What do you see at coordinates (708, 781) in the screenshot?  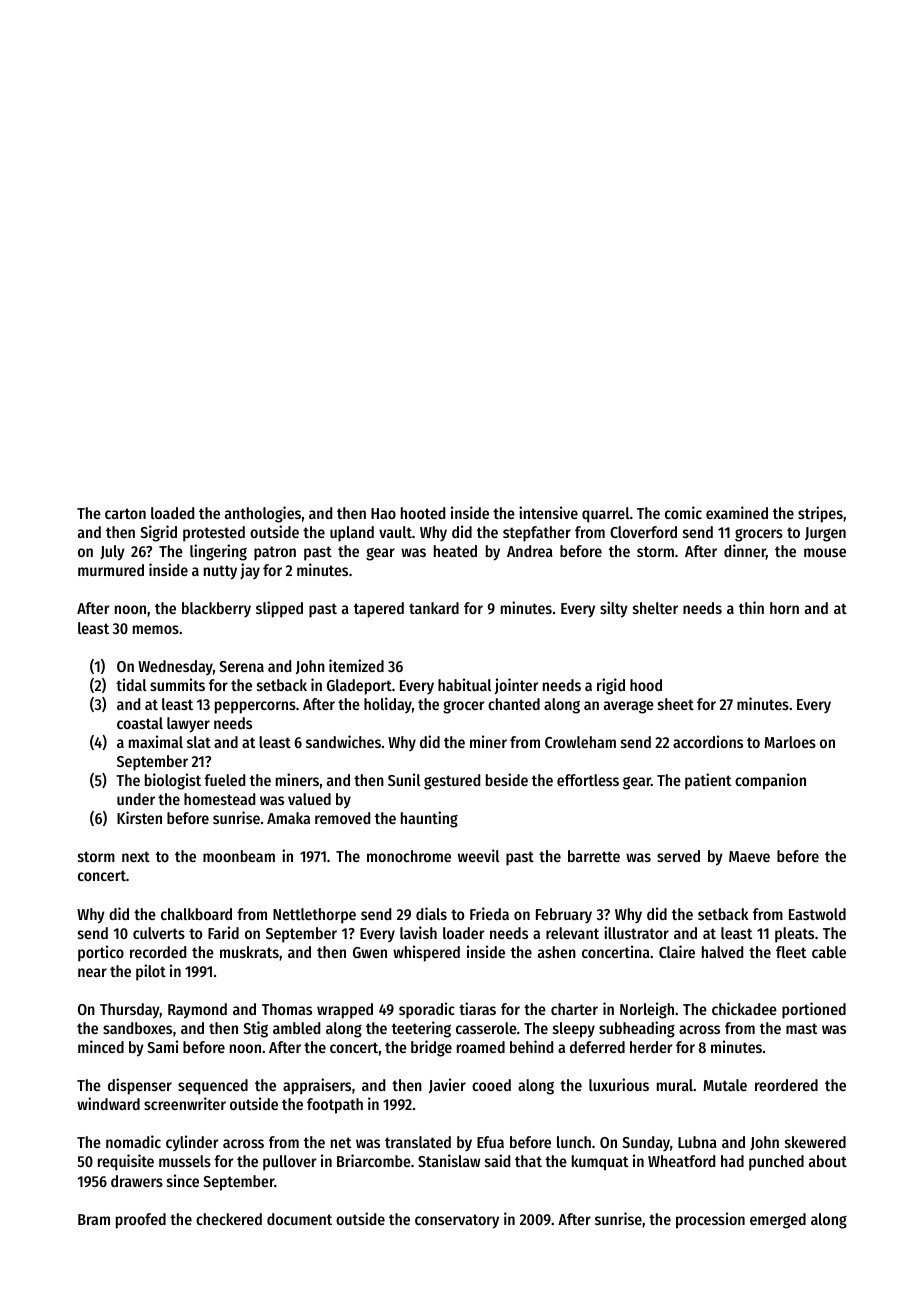 I see `patient` at bounding box center [708, 781].
